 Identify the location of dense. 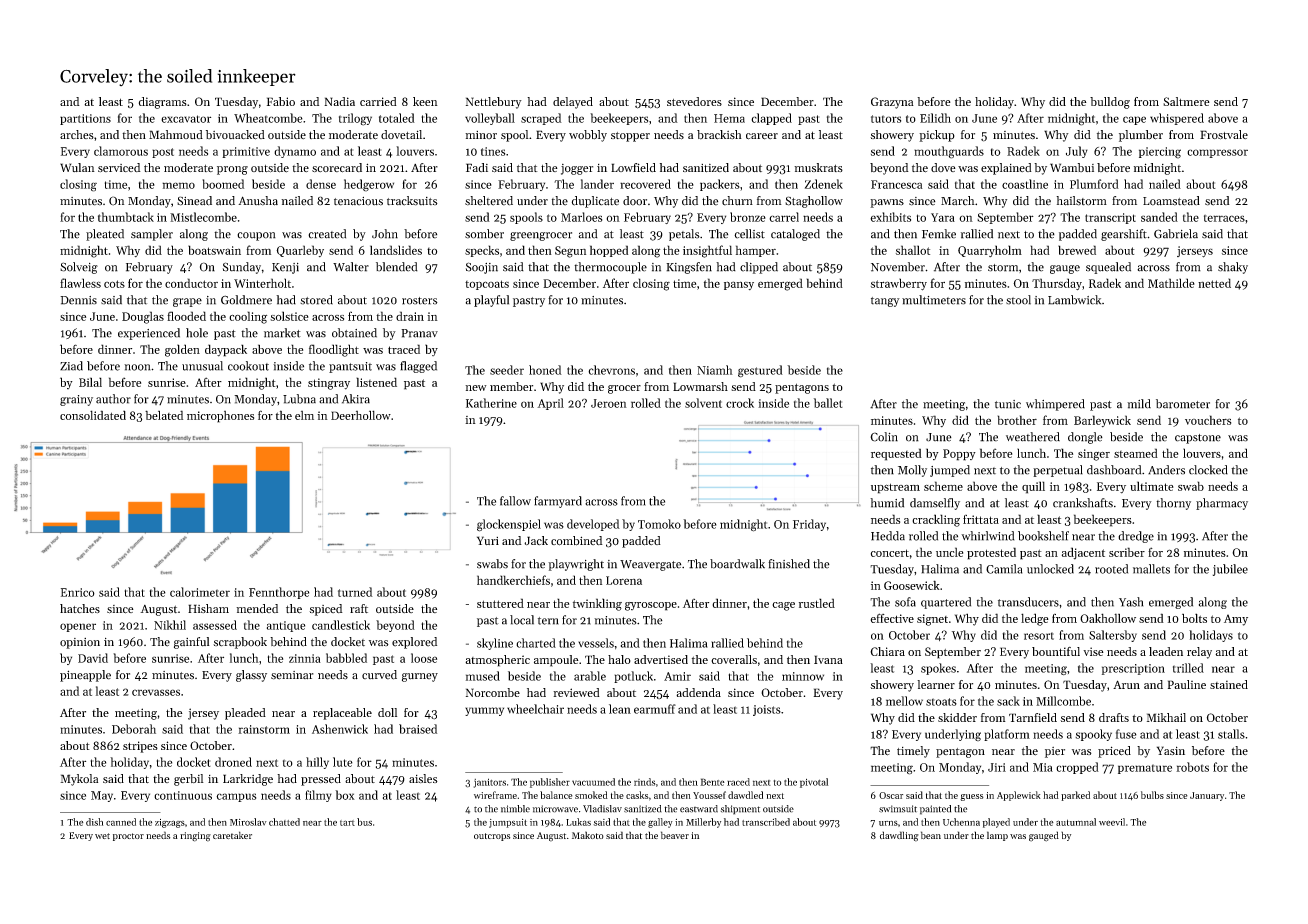
(321, 184).
